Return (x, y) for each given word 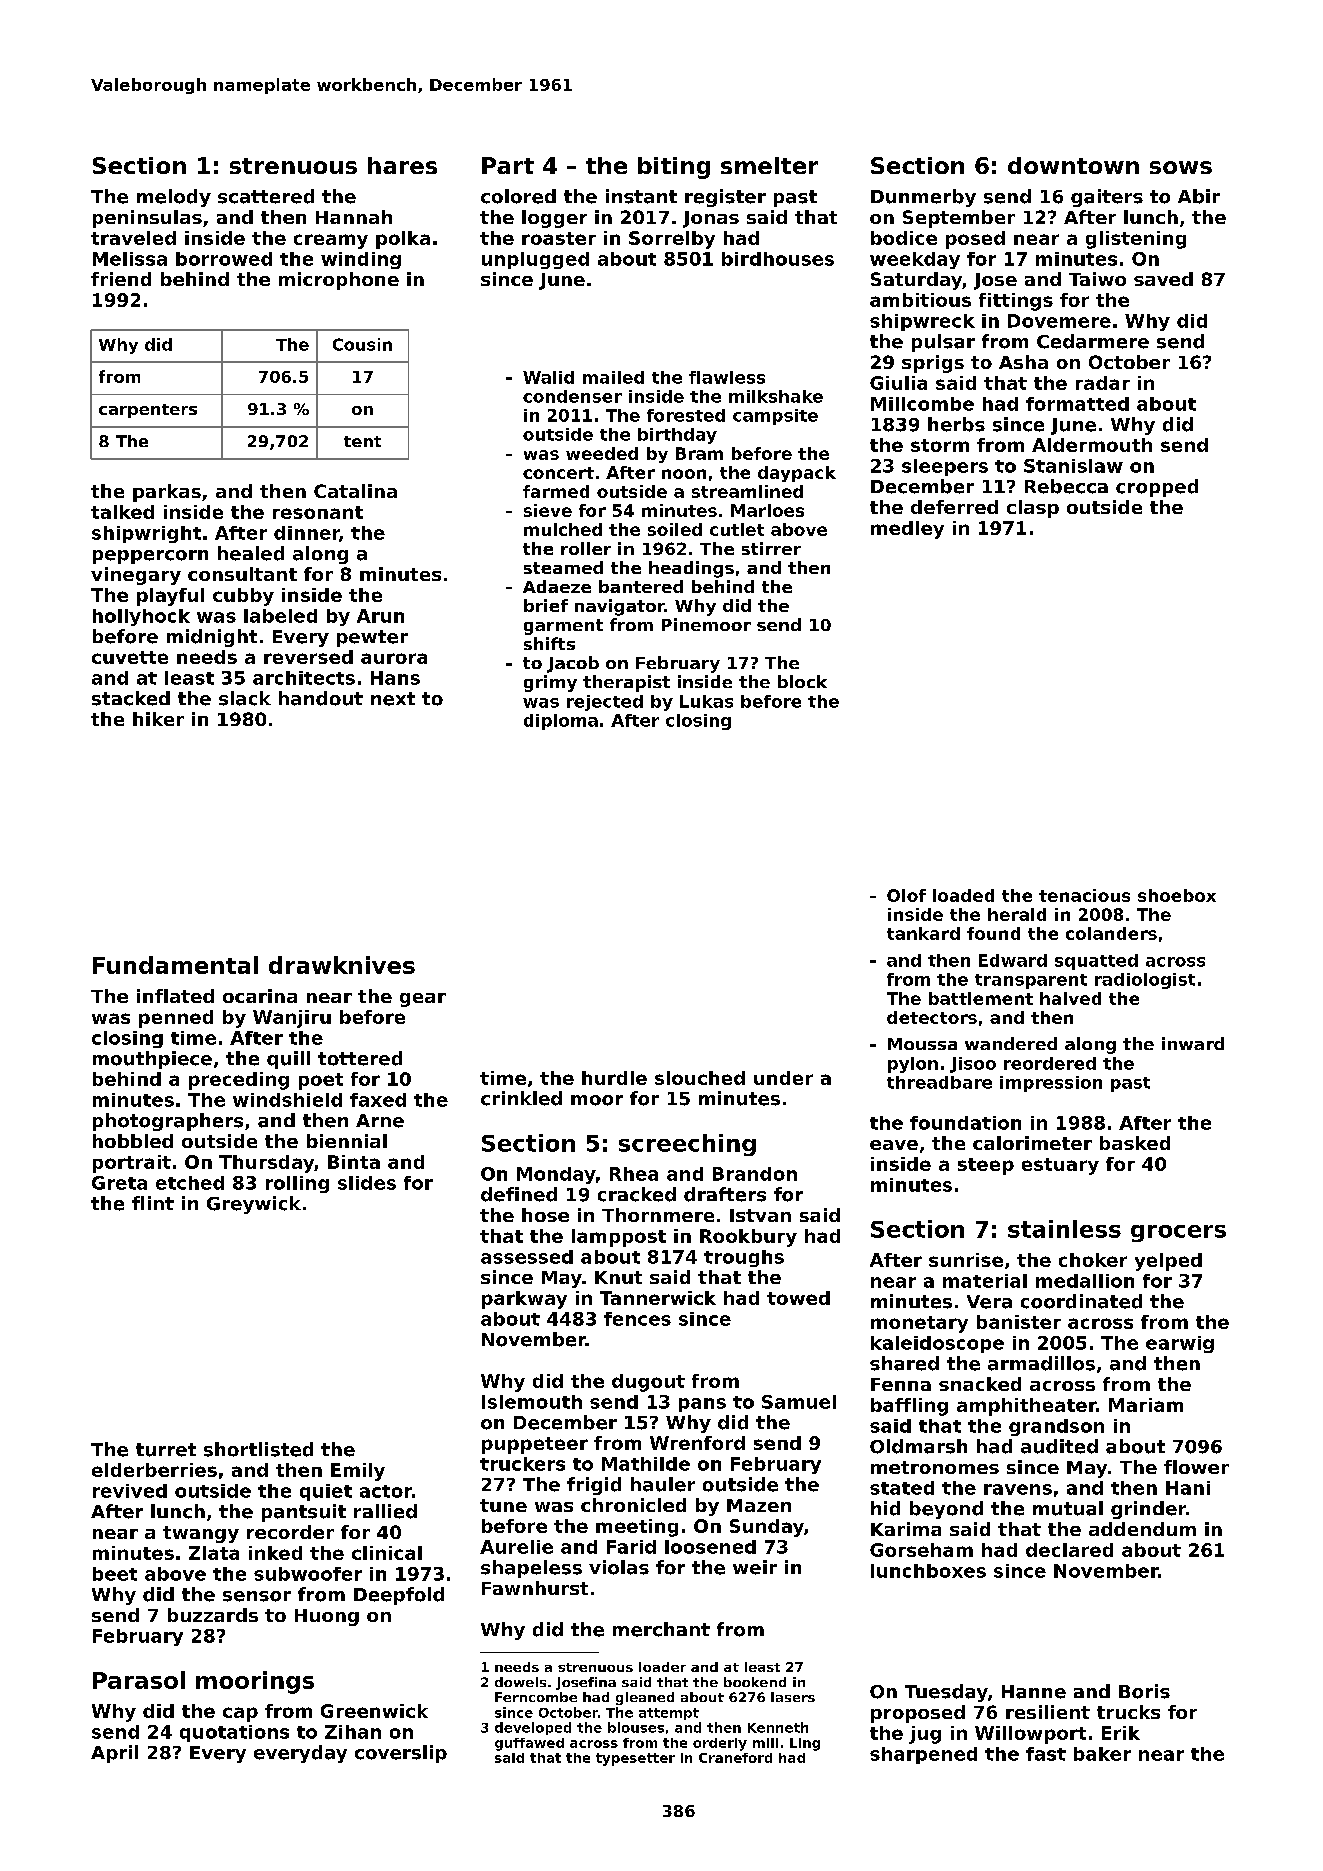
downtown (1073, 165)
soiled (675, 529)
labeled (280, 616)
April (114, 1754)
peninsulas (147, 219)
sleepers (945, 467)
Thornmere (658, 1215)
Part (508, 165)
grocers (1178, 1233)
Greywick (254, 1205)
